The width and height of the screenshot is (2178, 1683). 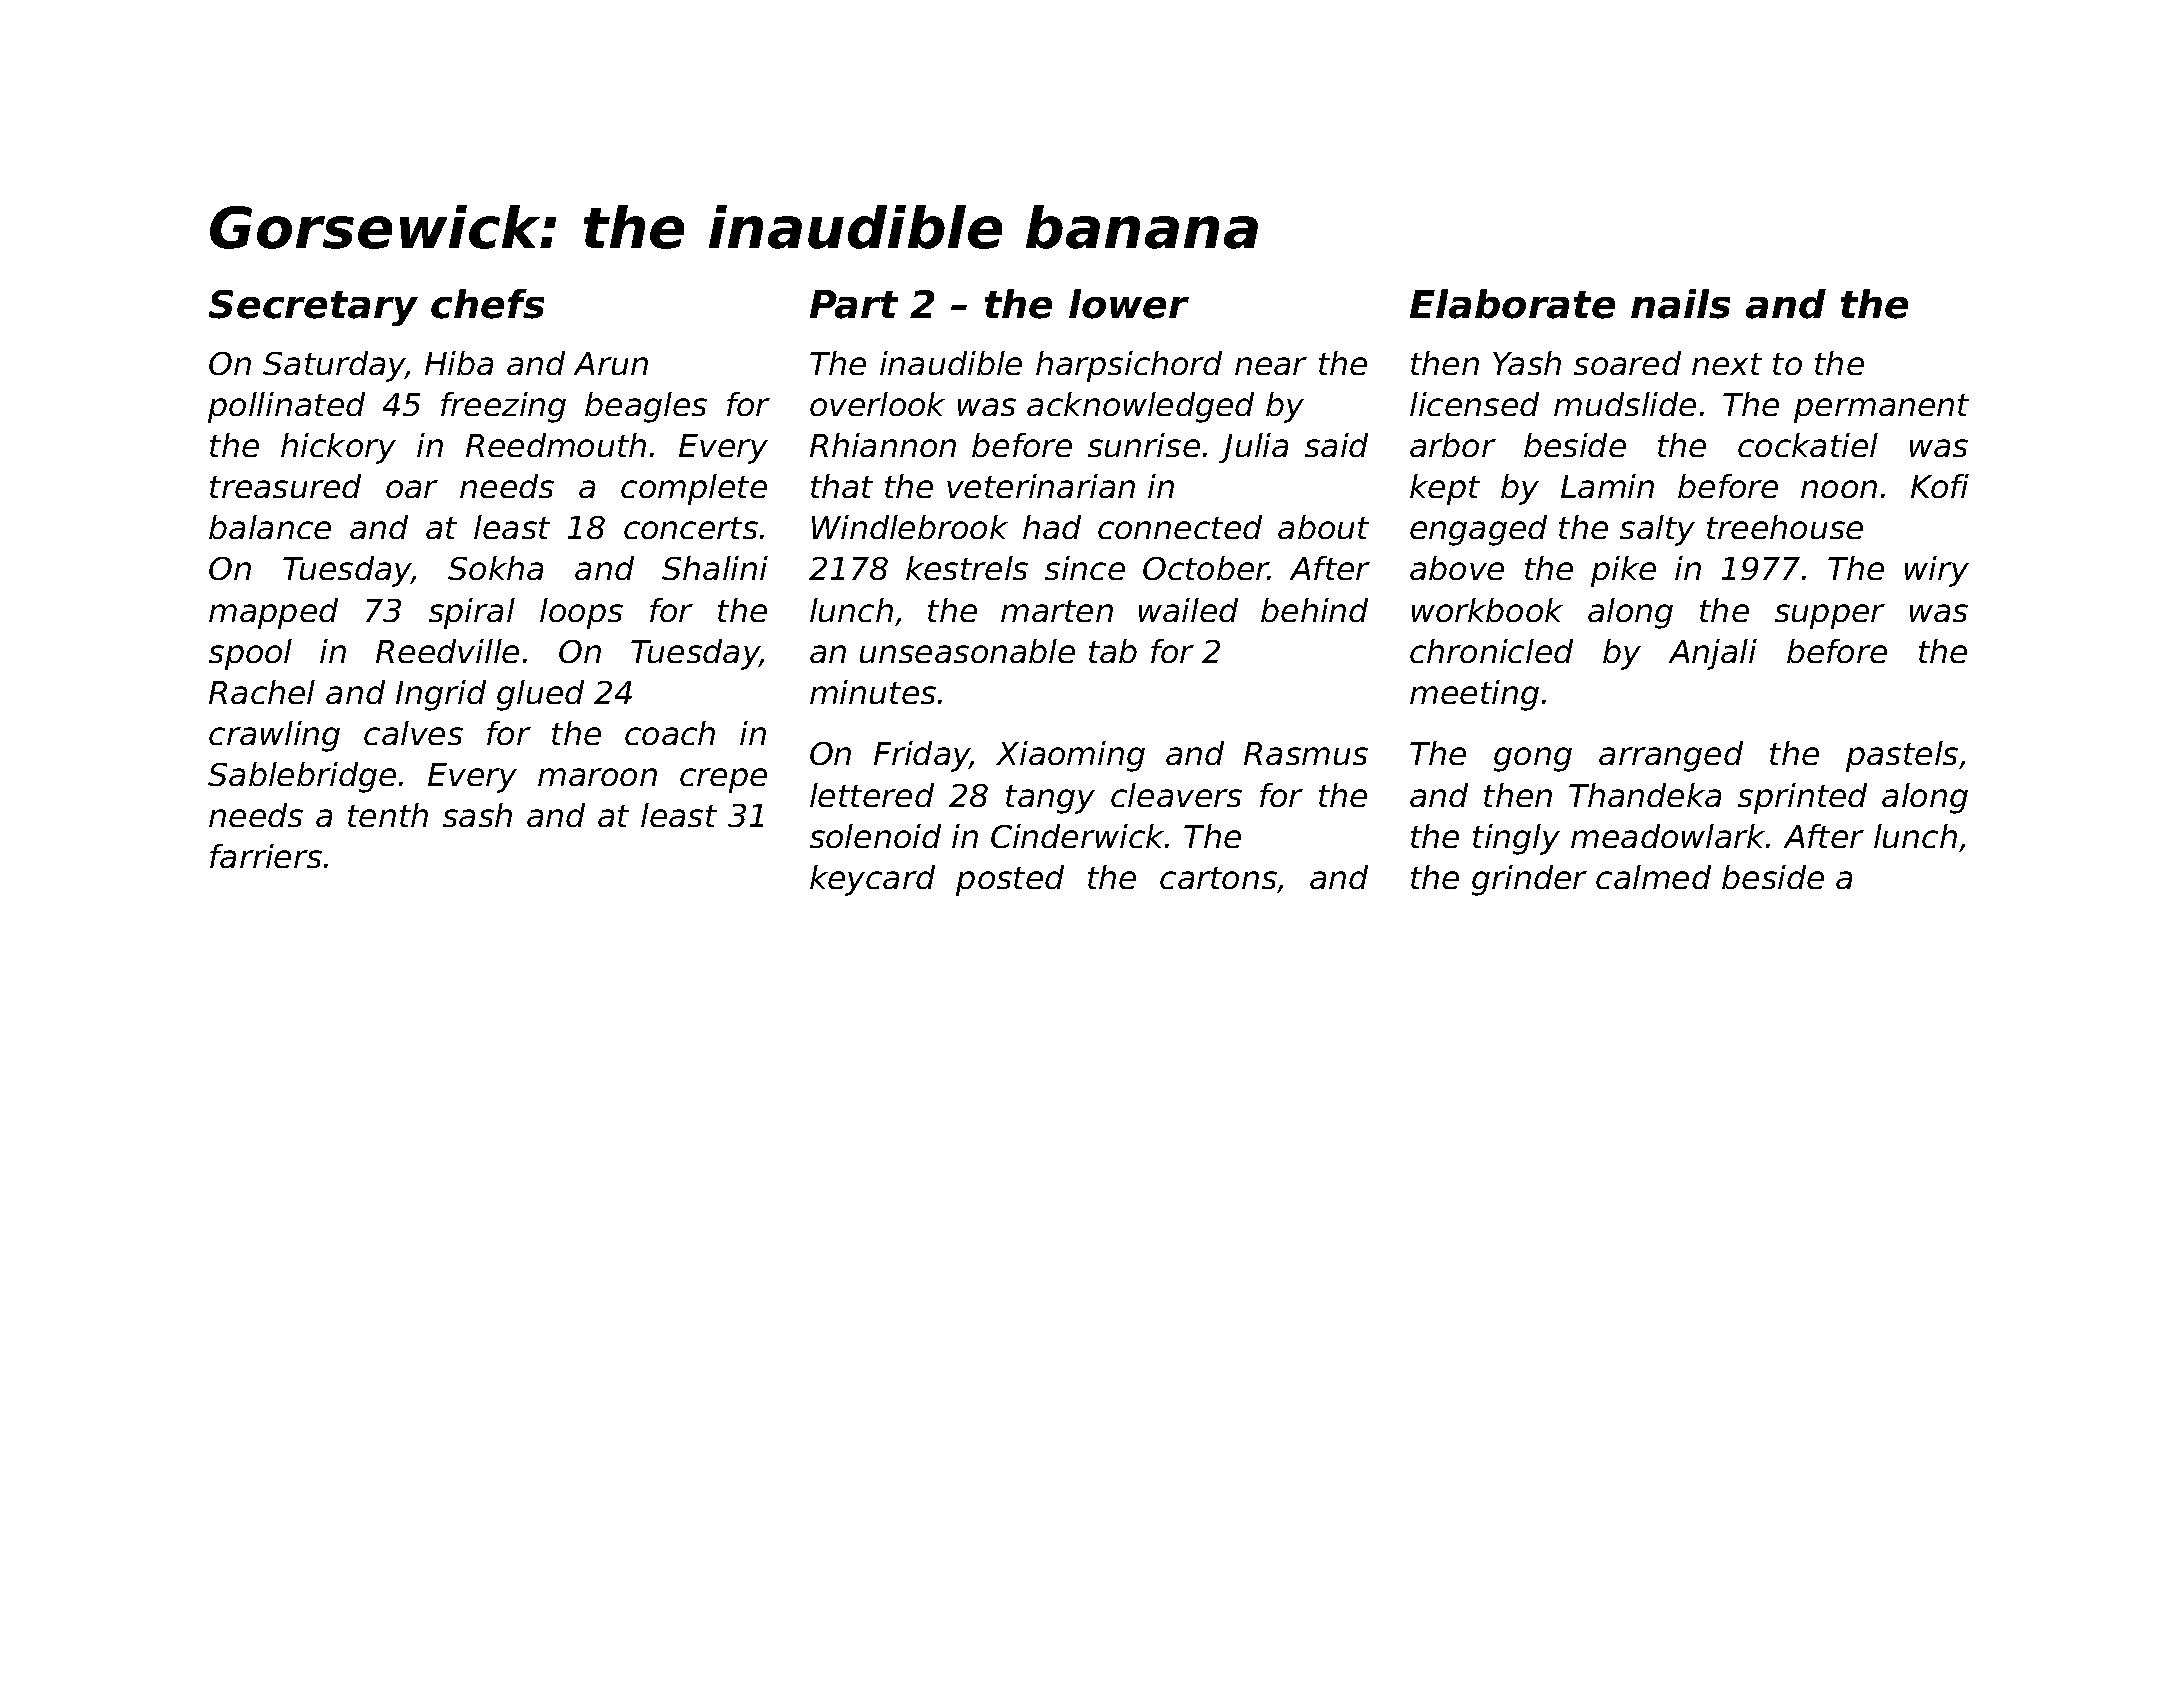 I want to click on lower, so click(x=1129, y=304).
